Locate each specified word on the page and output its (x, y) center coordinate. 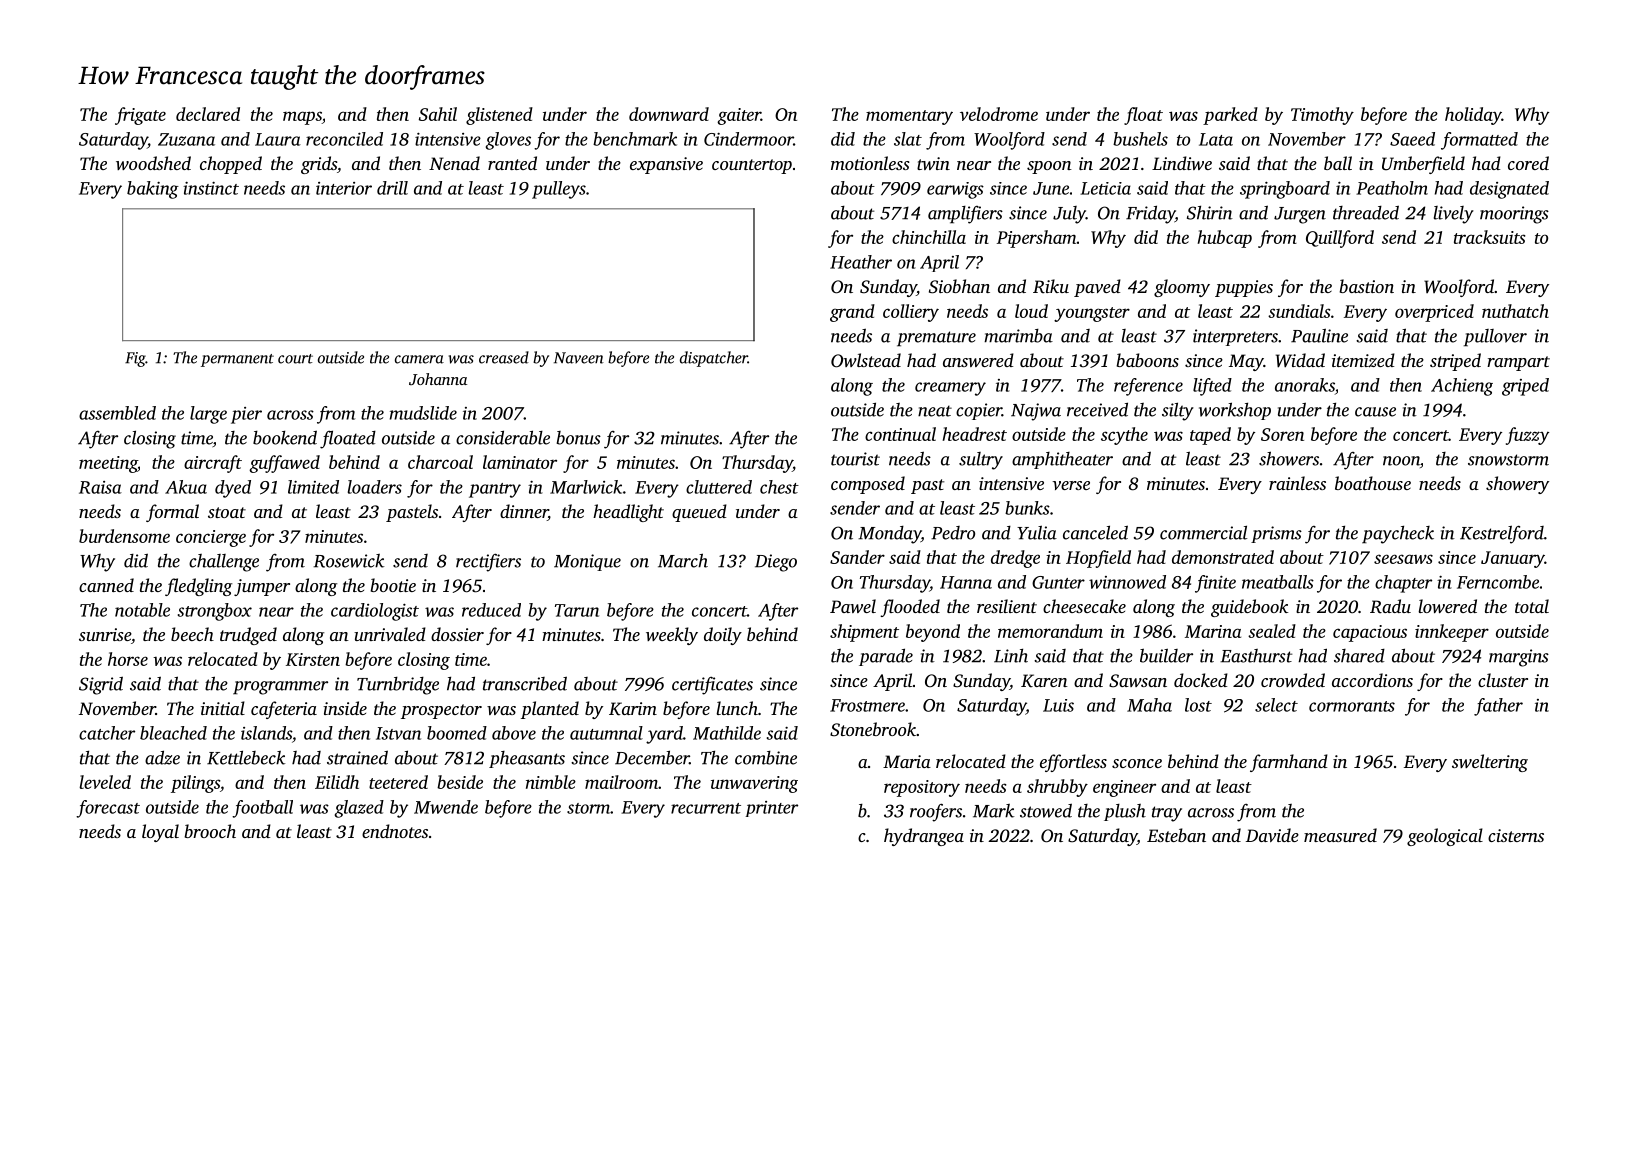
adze (162, 757)
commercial (1203, 532)
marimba (1018, 336)
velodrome (999, 114)
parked (1230, 116)
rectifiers (488, 562)
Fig (135, 359)
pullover (1495, 338)
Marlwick (586, 487)
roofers (936, 812)
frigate (140, 116)
